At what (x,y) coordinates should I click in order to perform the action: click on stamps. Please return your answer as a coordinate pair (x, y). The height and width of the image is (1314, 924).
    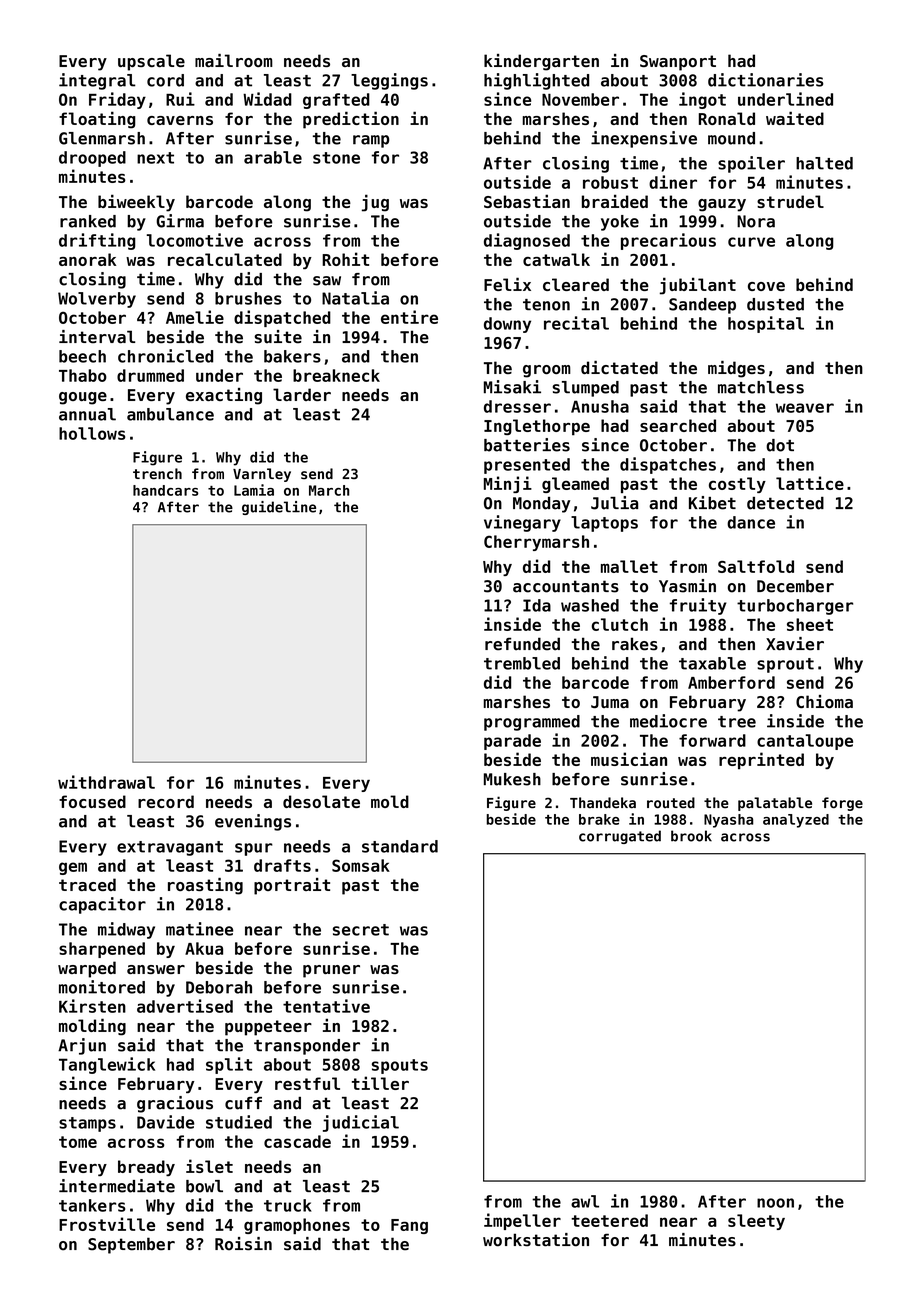
    Looking at the image, I should click on (87, 1124).
